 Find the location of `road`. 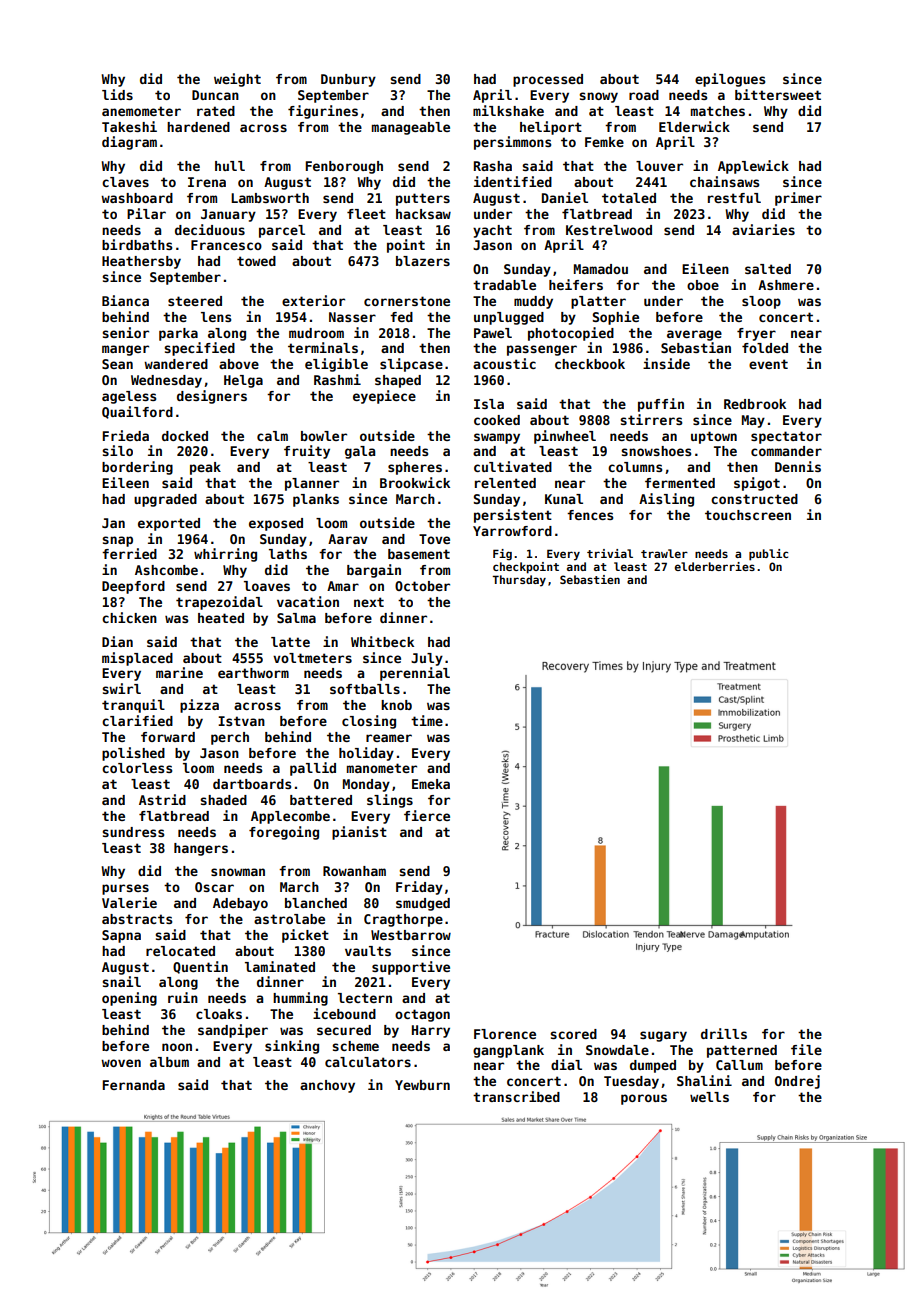

road is located at coordinates (644, 95).
